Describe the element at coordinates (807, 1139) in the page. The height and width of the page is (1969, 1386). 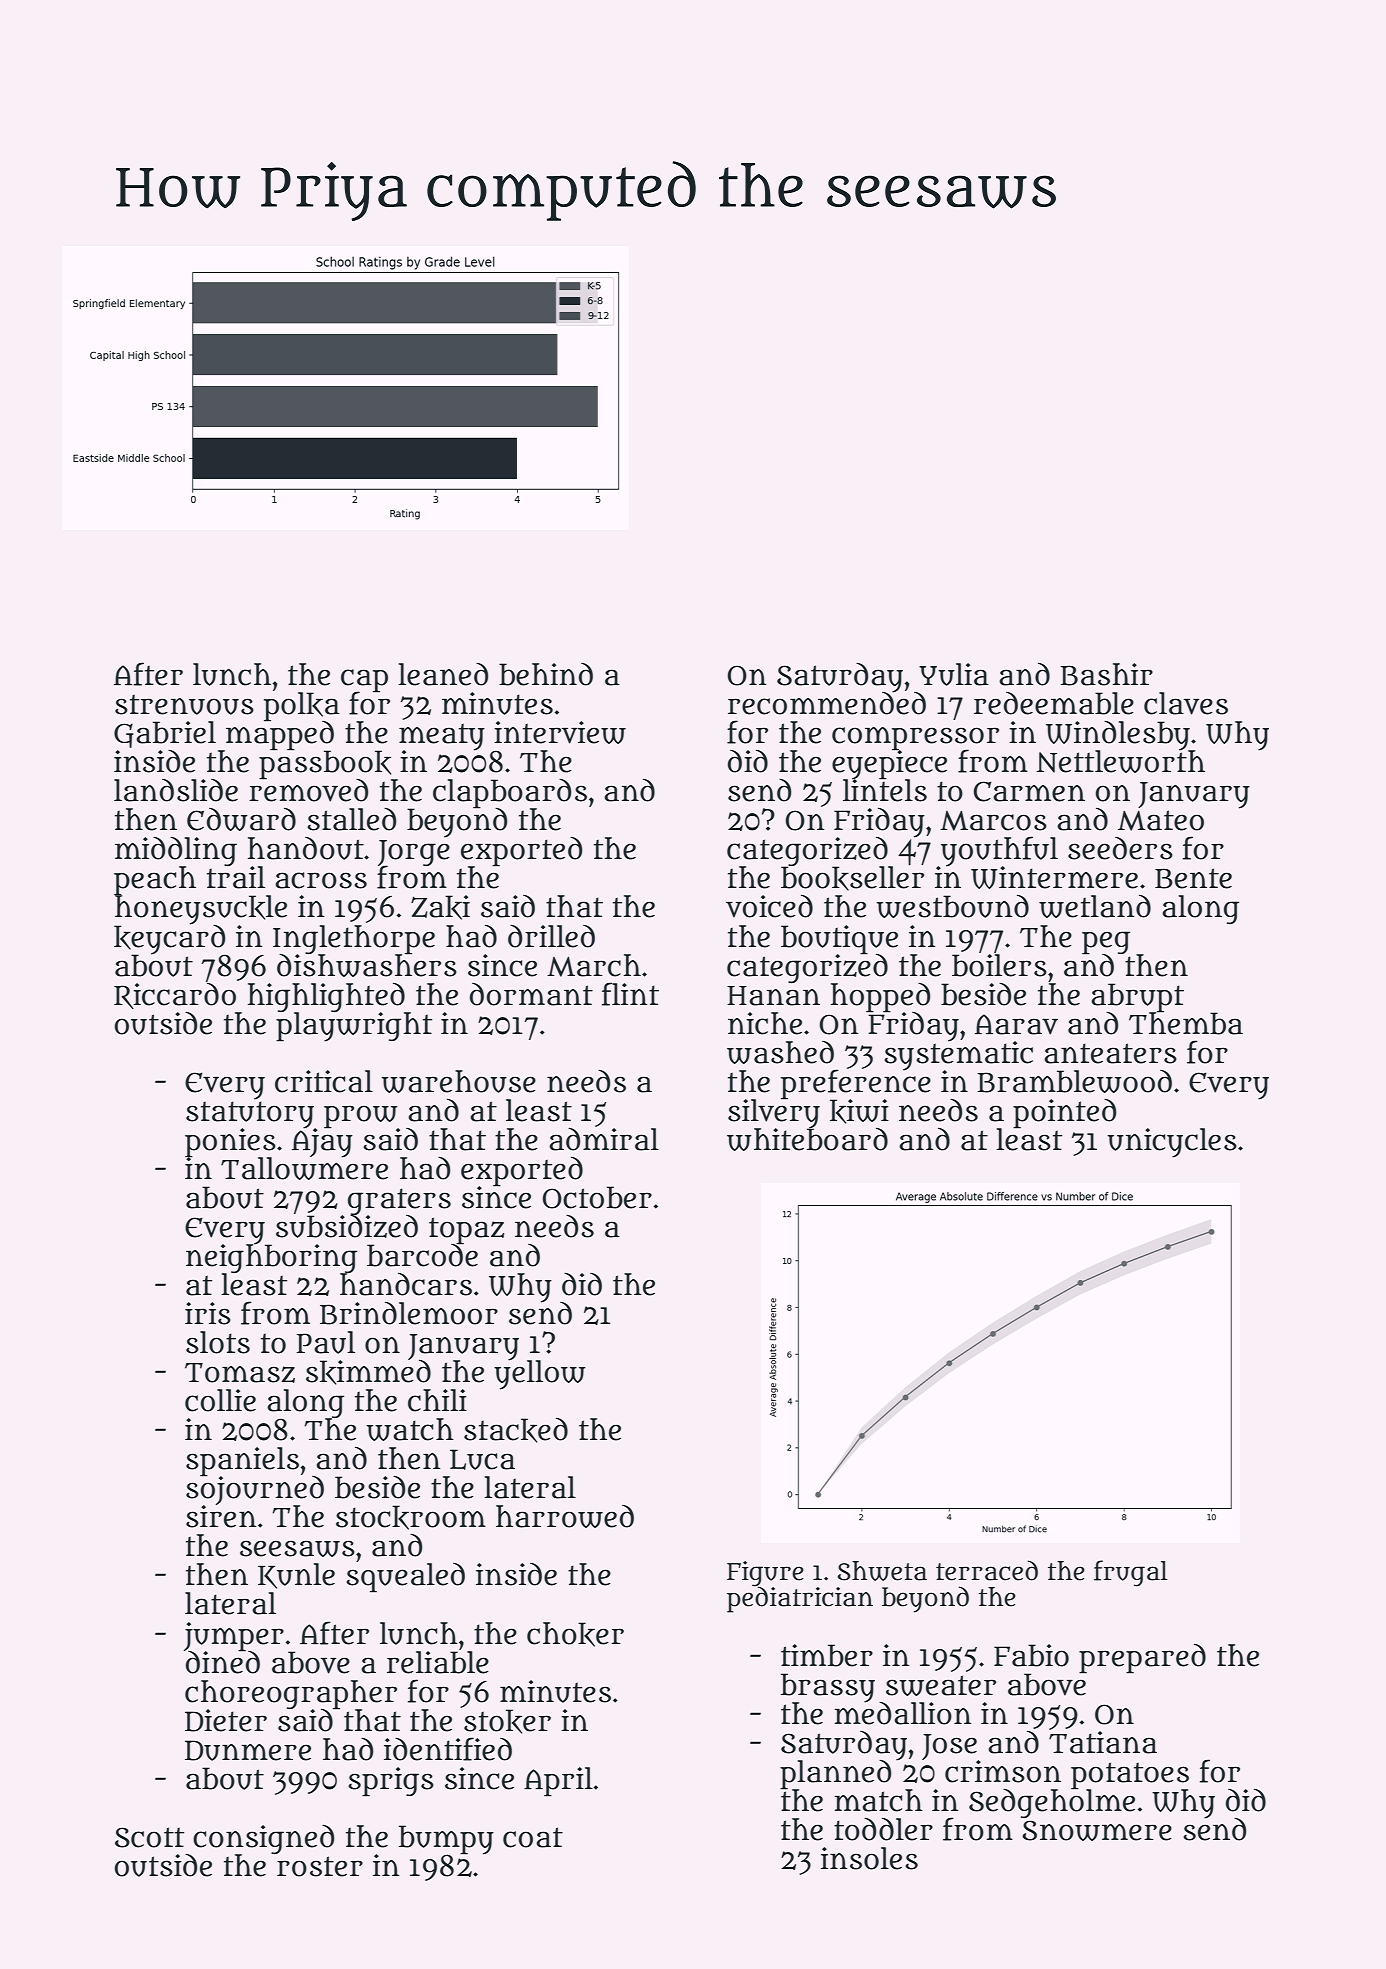
I see `whiteboard` at that location.
